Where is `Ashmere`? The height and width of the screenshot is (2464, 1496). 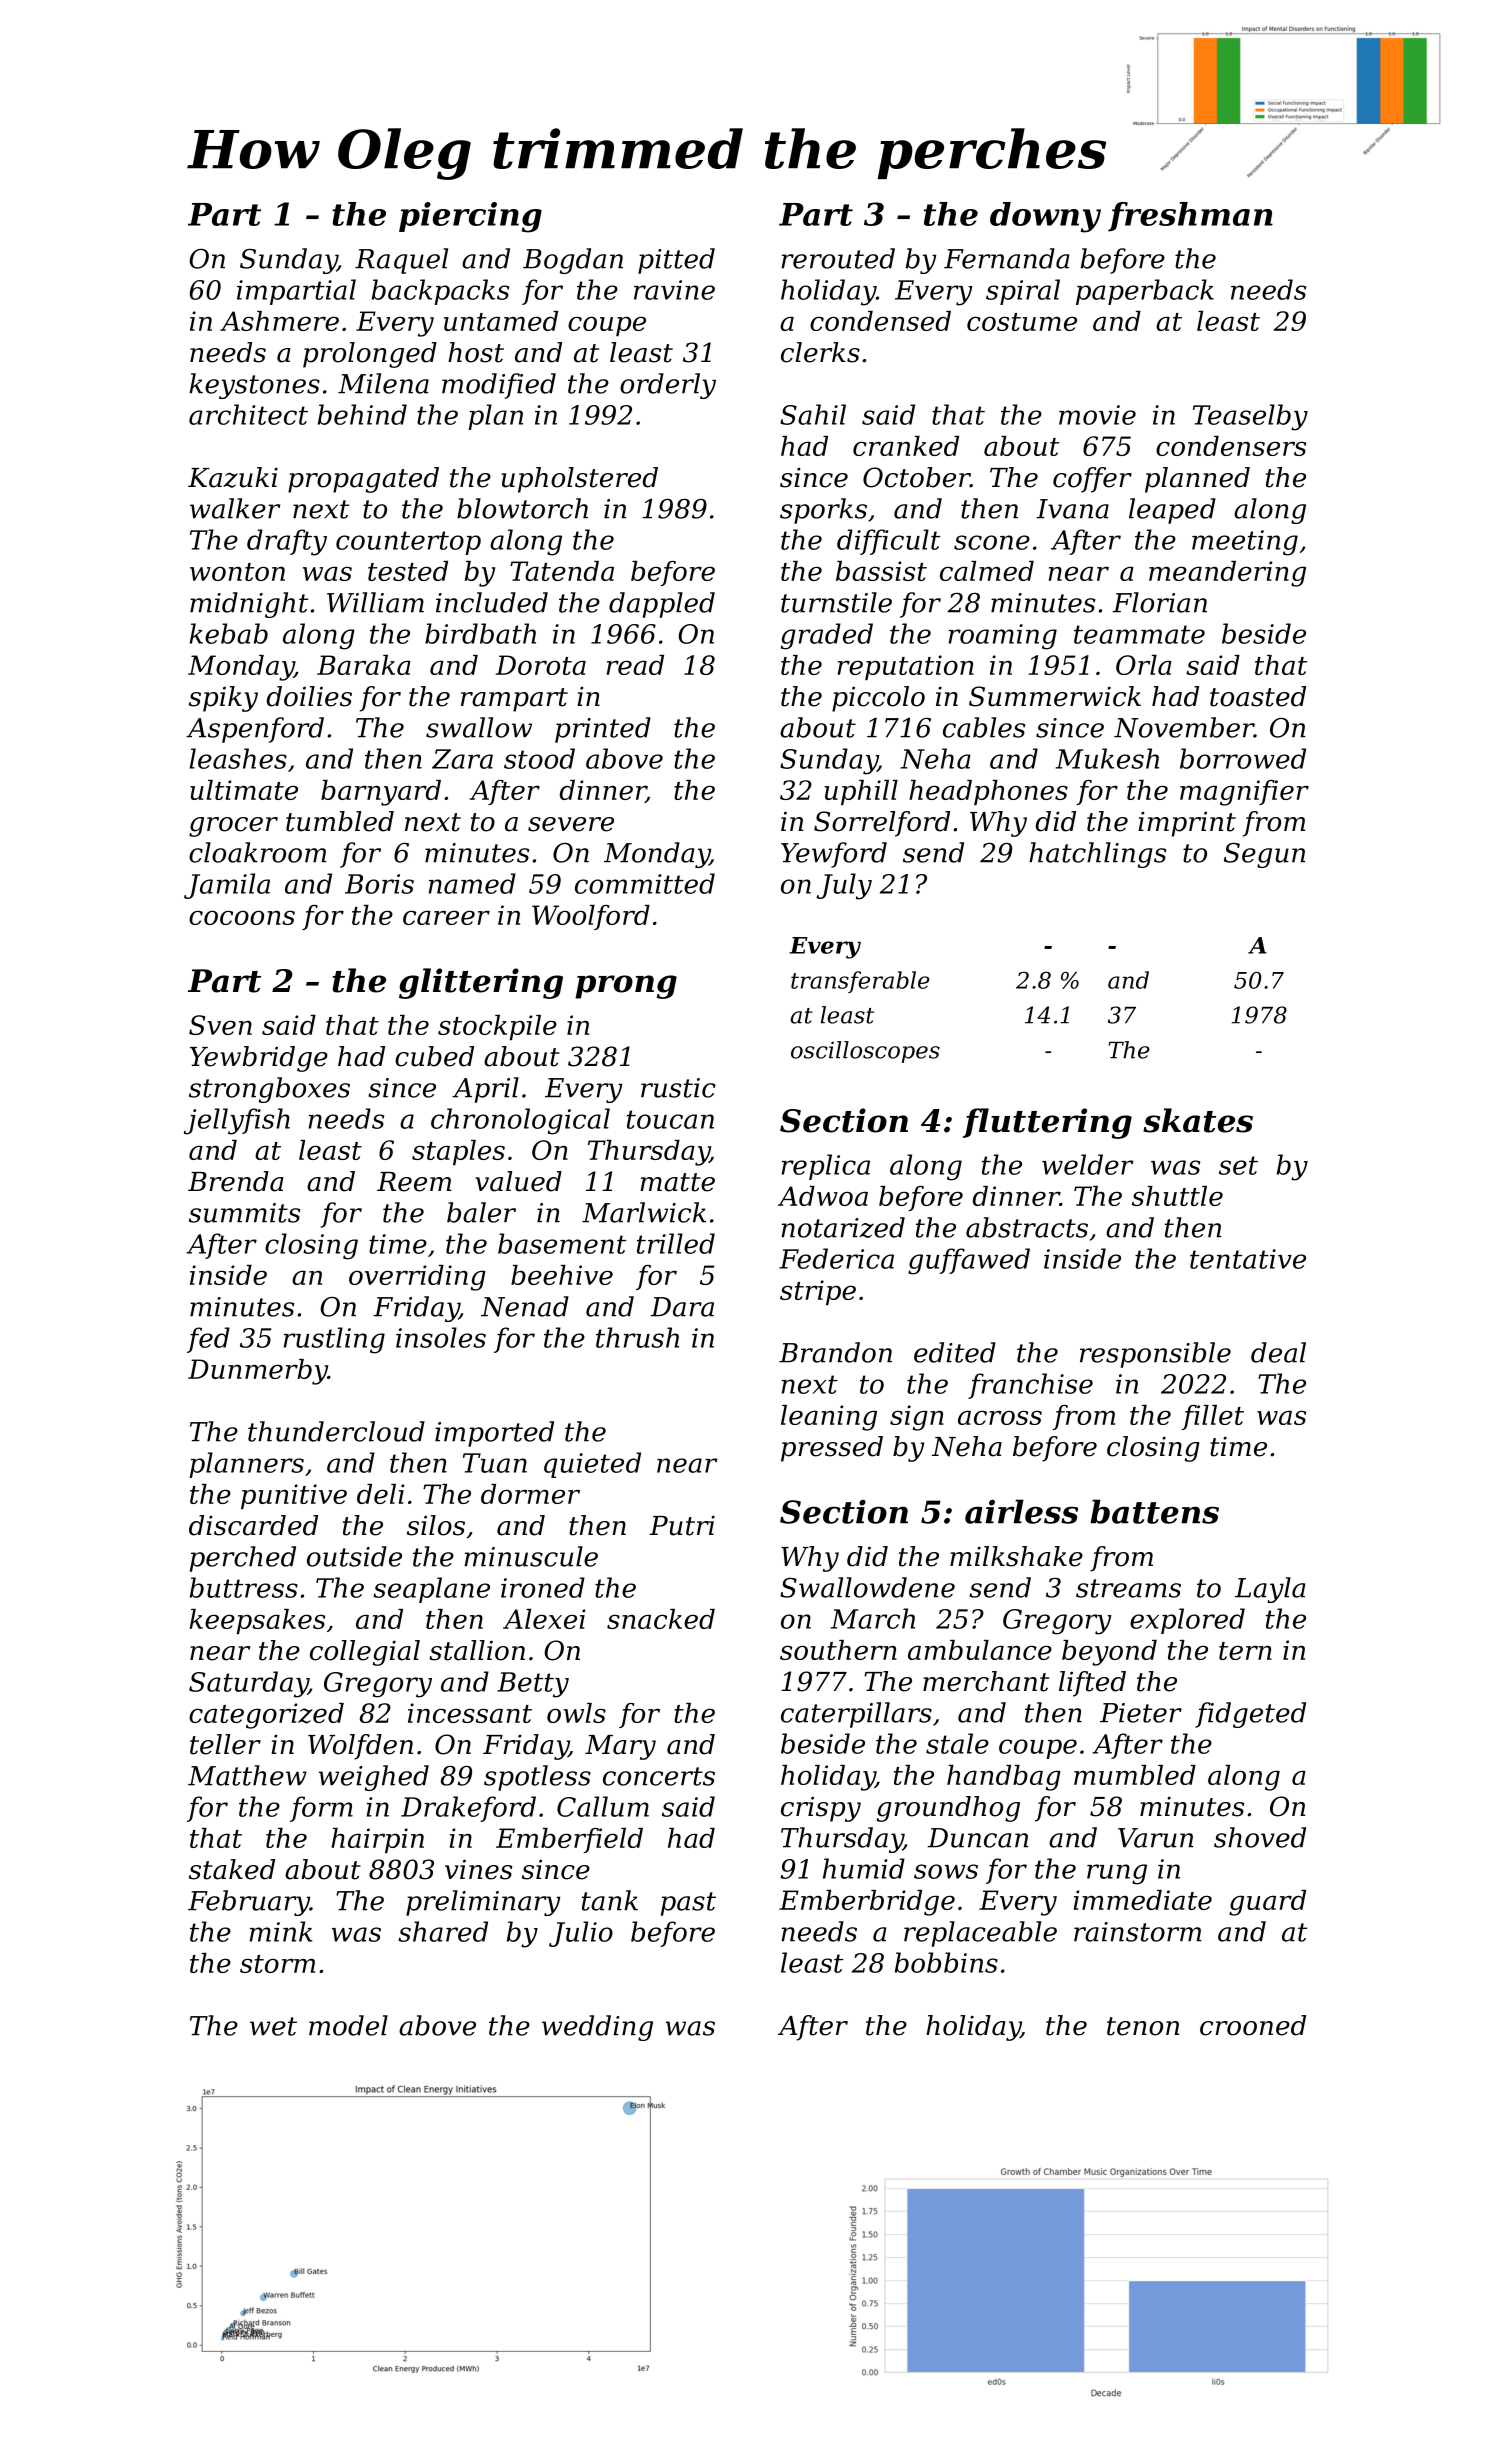
Ashmere is located at coordinates (279, 321).
